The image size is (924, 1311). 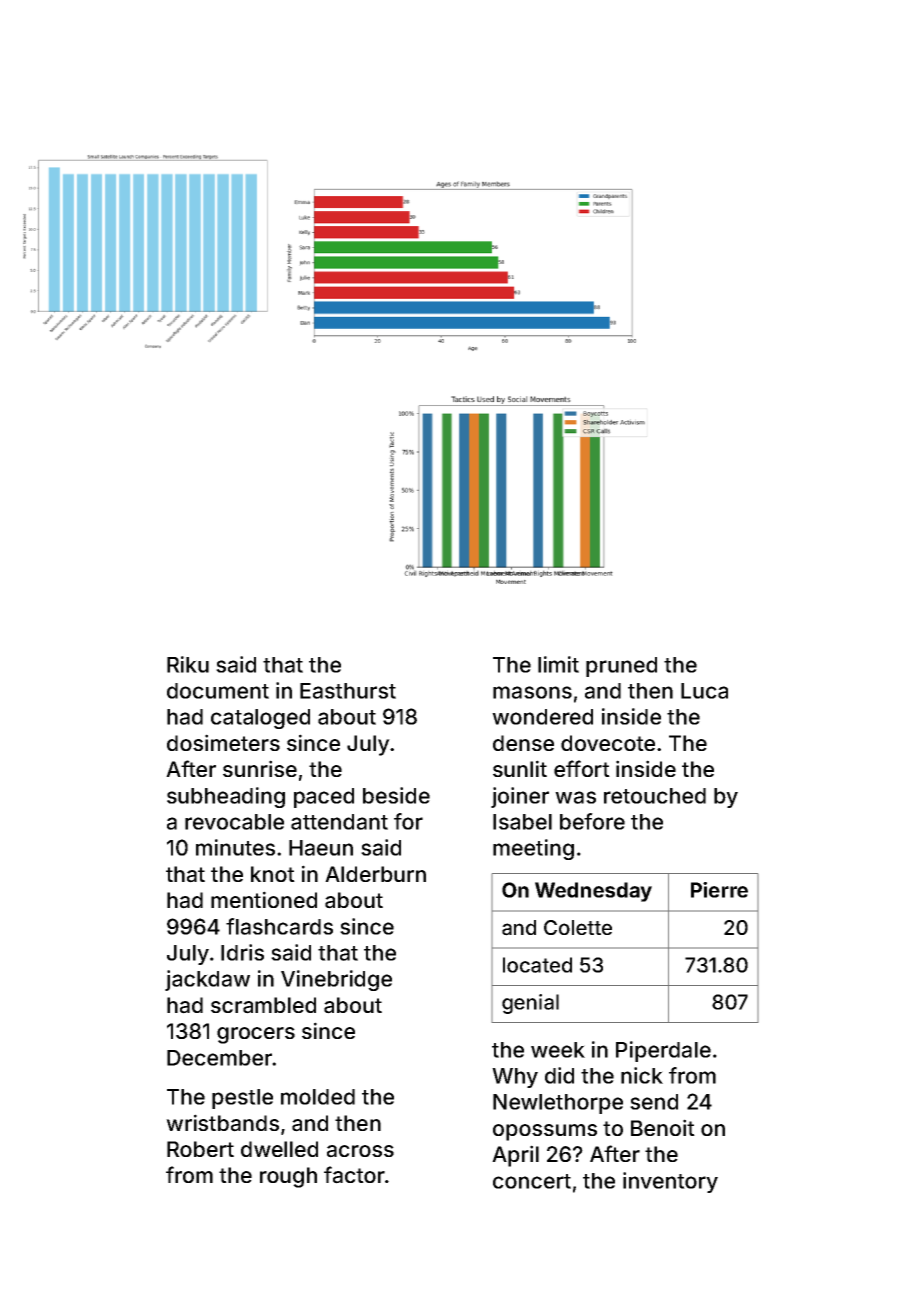 I want to click on meeting, so click(x=533, y=849).
